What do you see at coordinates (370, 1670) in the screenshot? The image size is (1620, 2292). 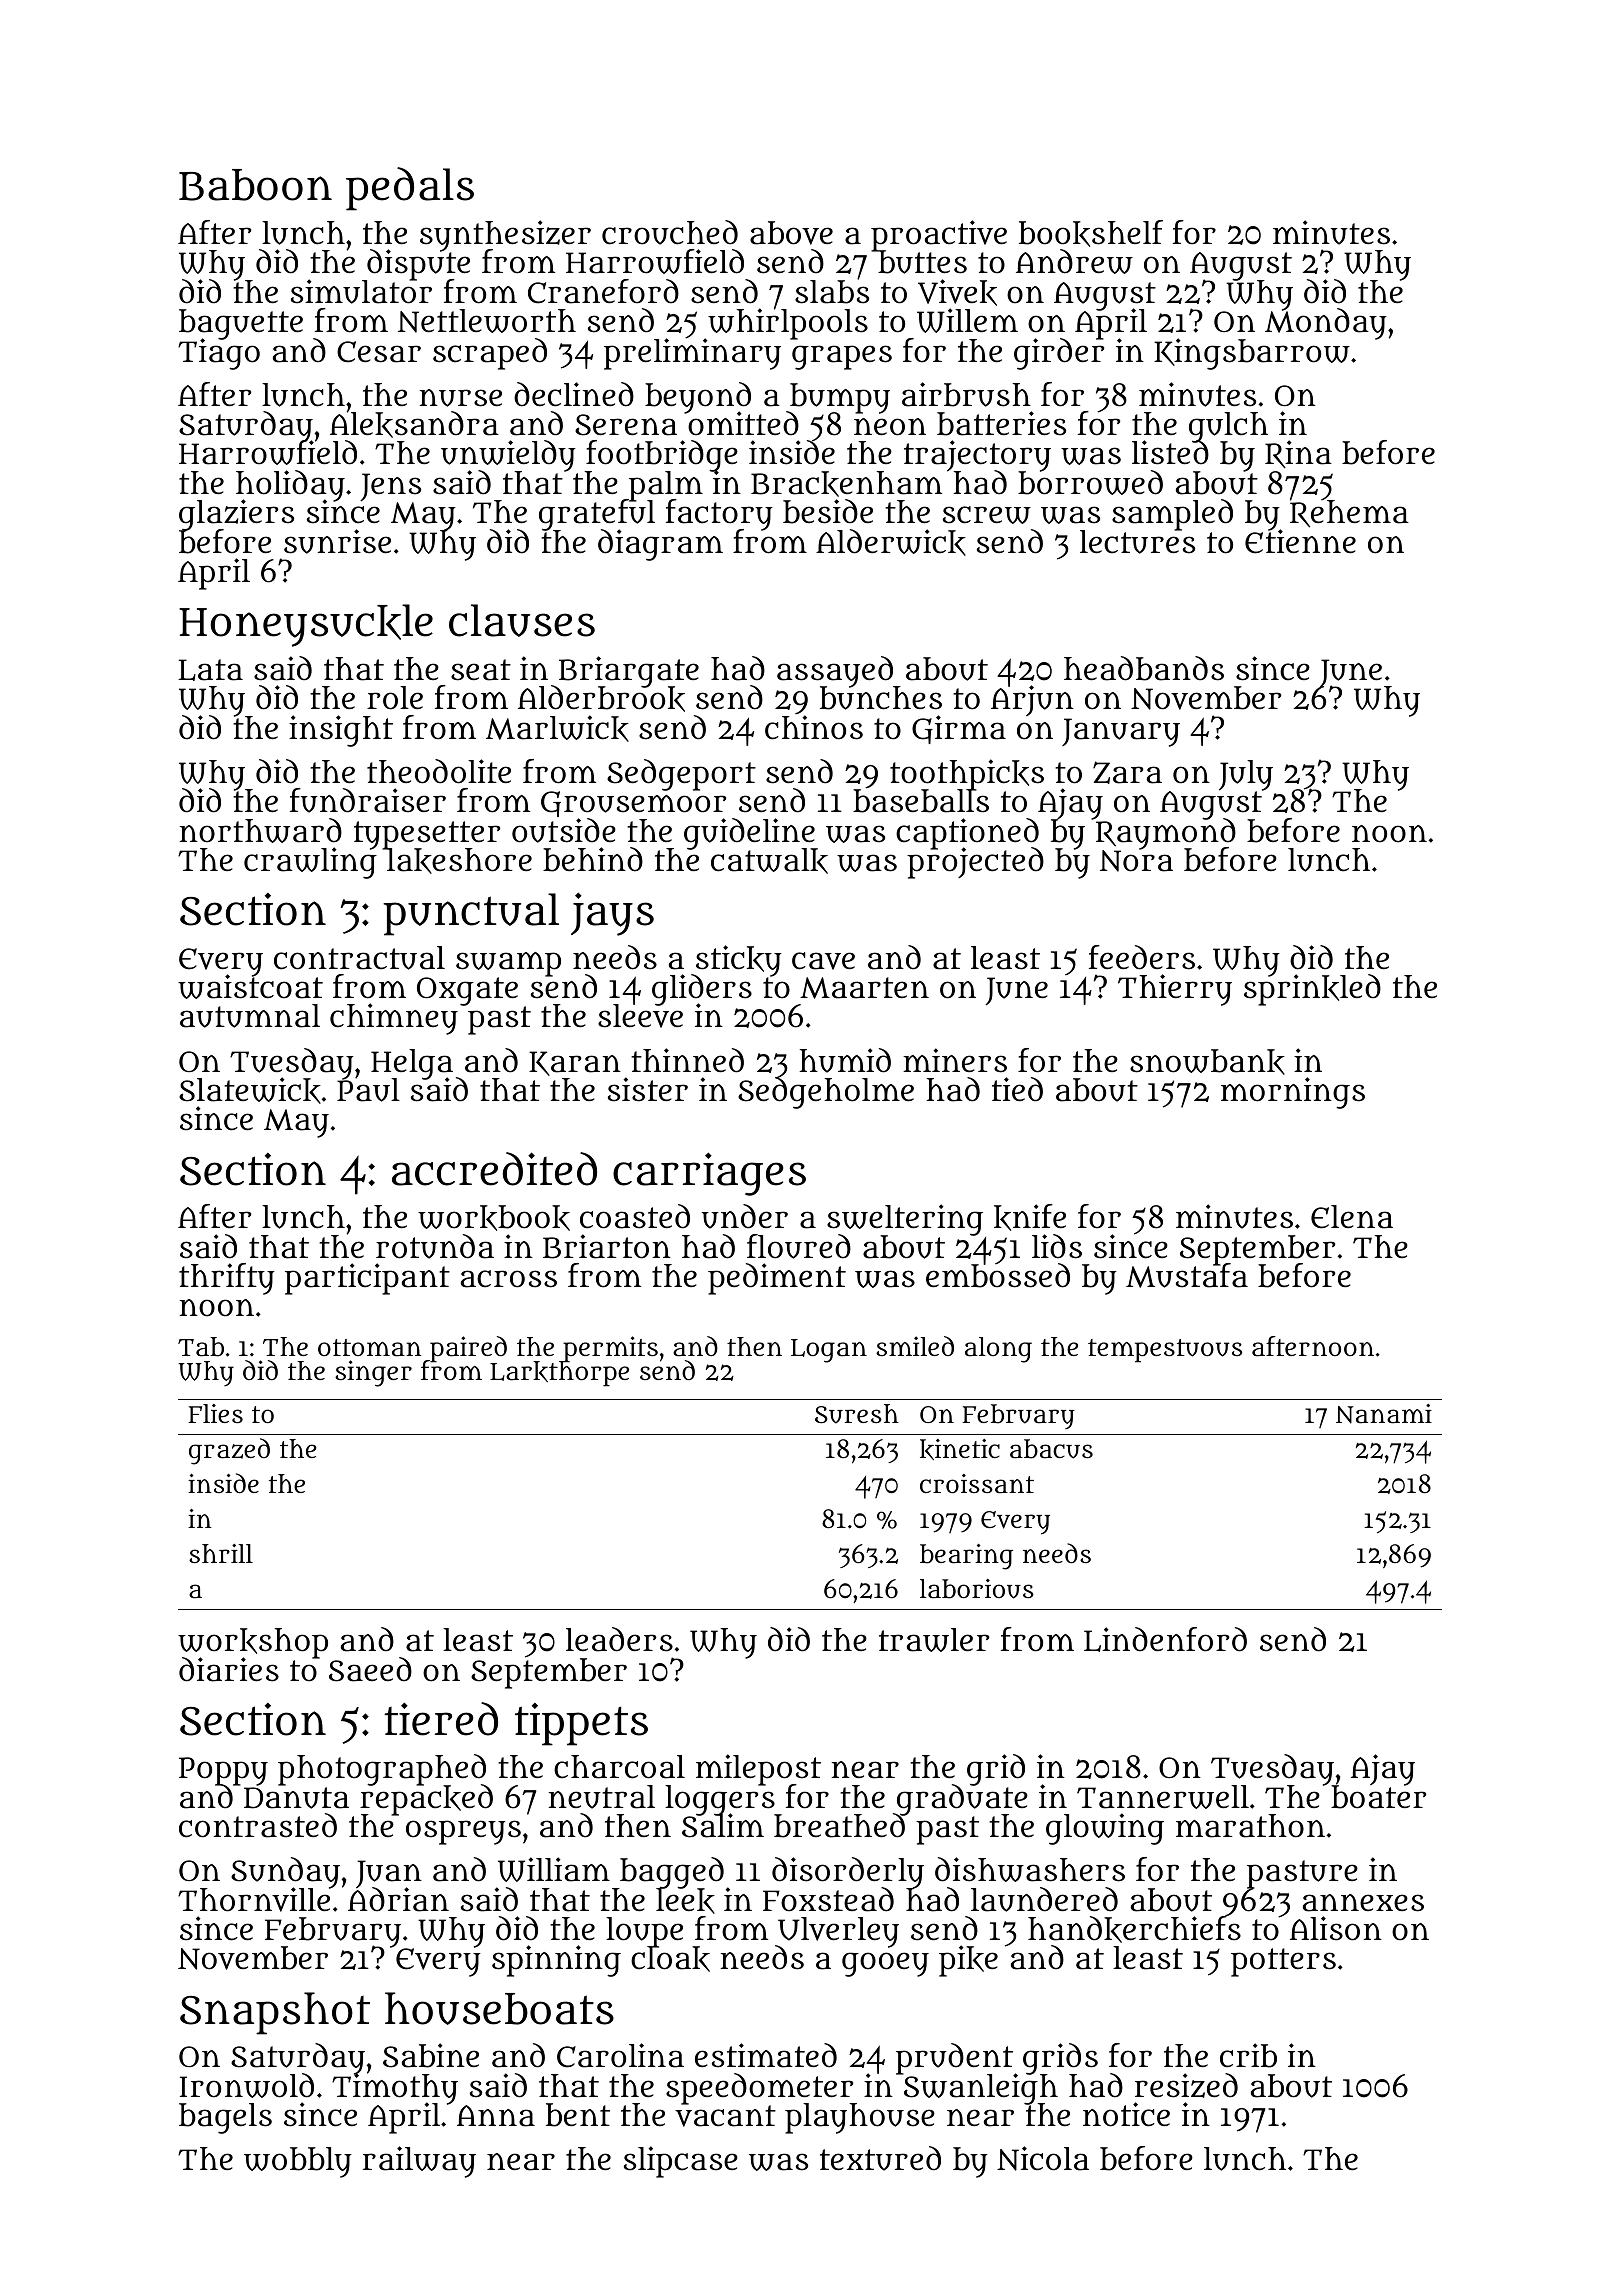 I see `Saeed` at bounding box center [370, 1670].
